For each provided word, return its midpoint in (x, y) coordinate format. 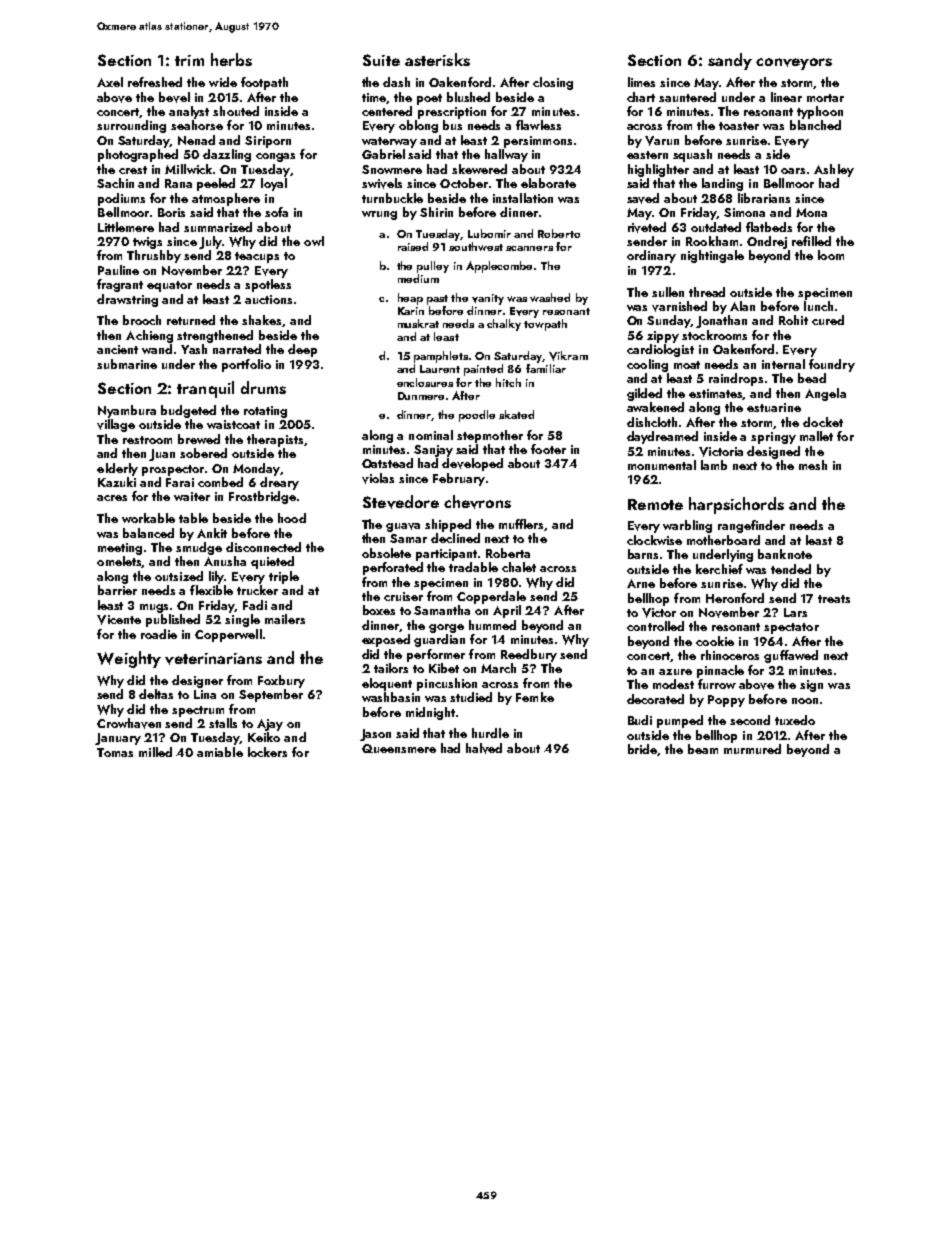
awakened (655, 407)
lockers (267, 752)
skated (516, 414)
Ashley (834, 170)
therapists (275, 440)
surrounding (131, 126)
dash (396, 82)
